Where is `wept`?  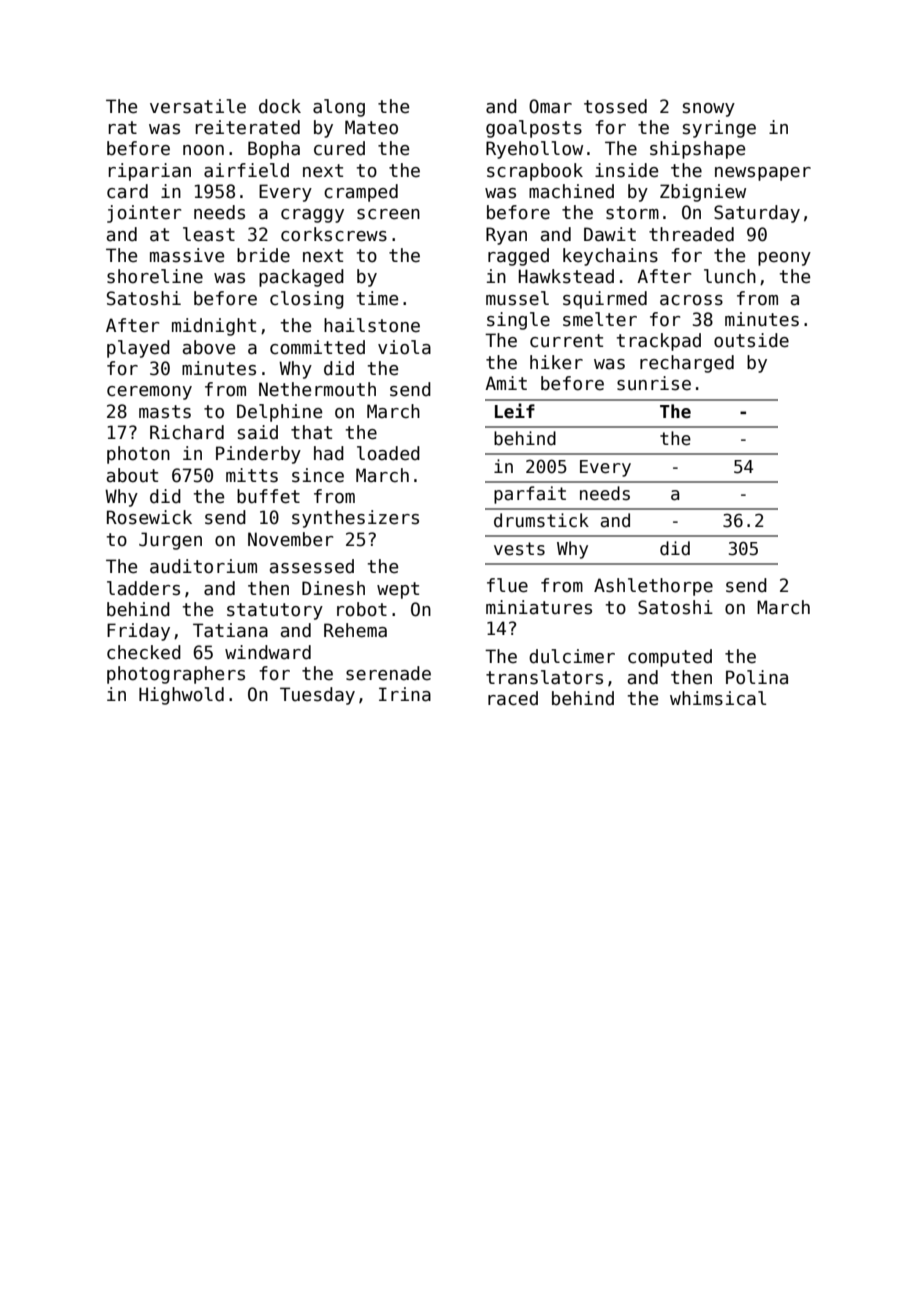
wept is located at coordinates (398, 590).
